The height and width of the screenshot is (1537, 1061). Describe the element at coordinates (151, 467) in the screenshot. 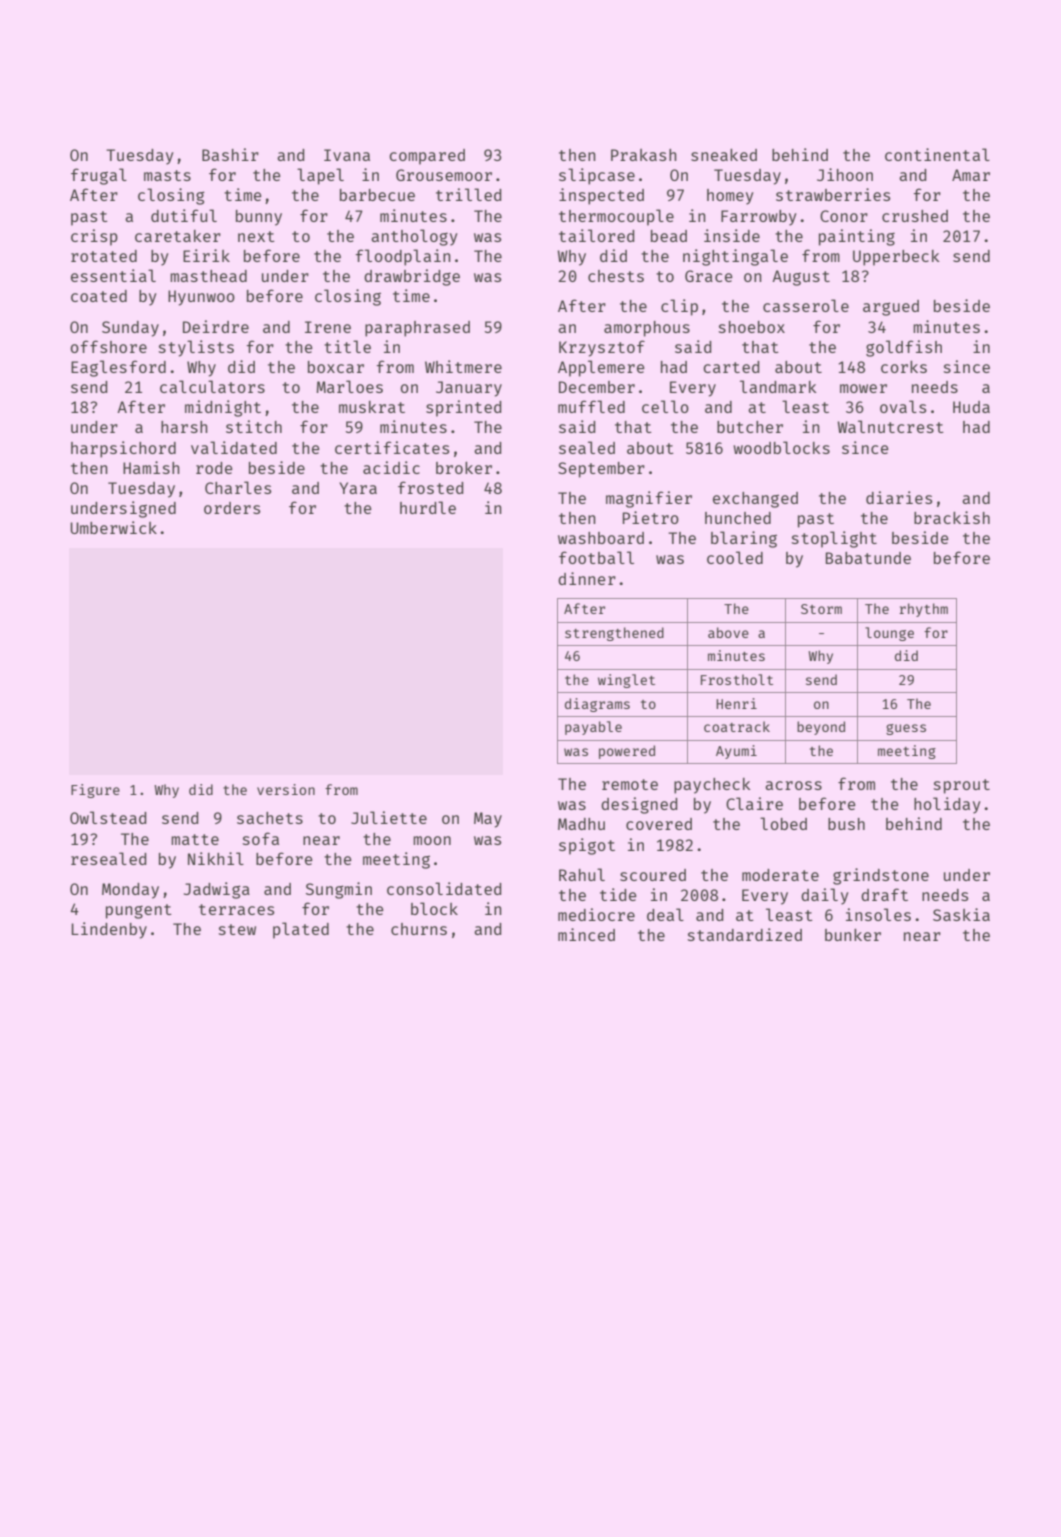

I see `Hamish` at that location.
